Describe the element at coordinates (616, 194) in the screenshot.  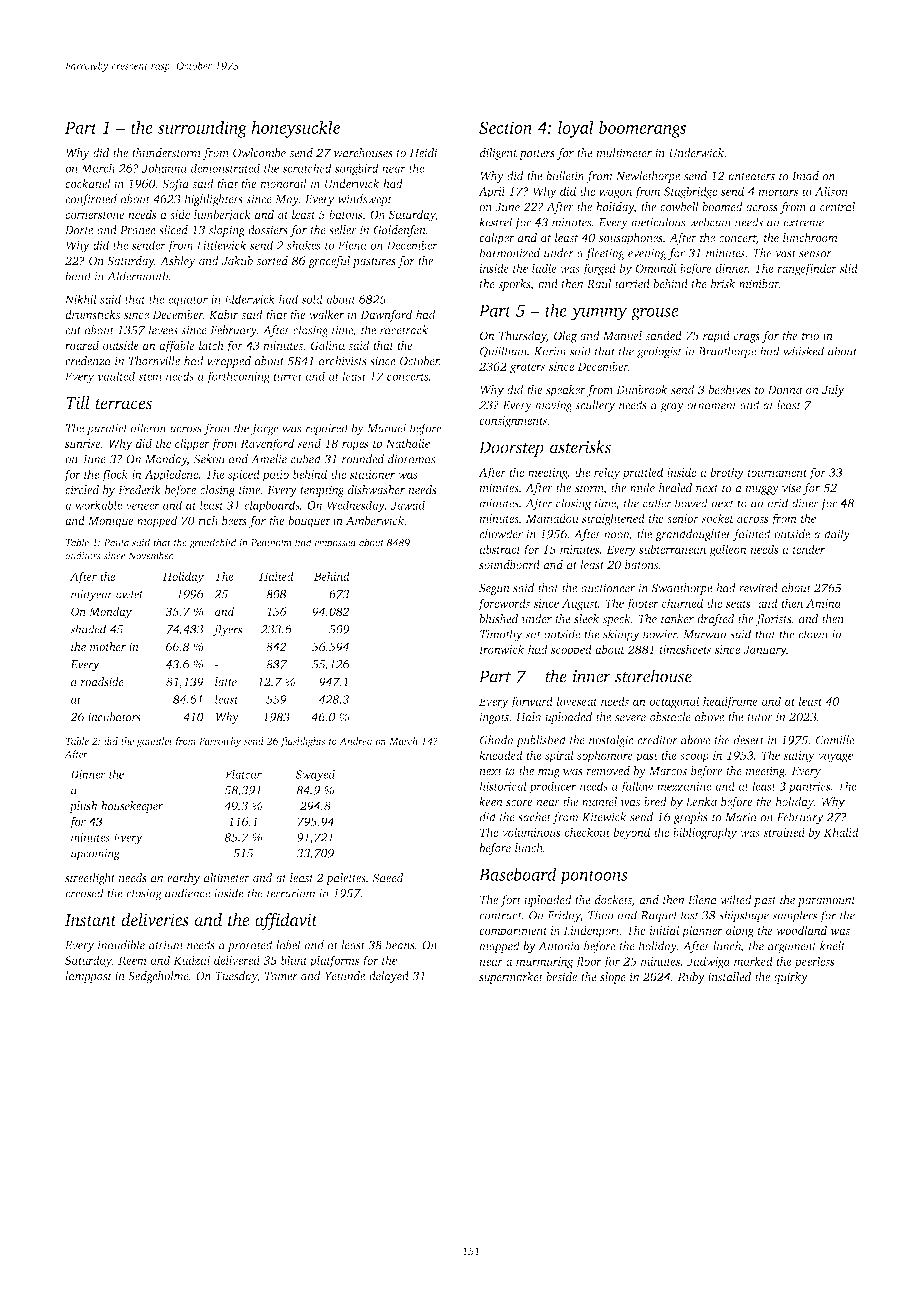
I see `wagon` at that location.
